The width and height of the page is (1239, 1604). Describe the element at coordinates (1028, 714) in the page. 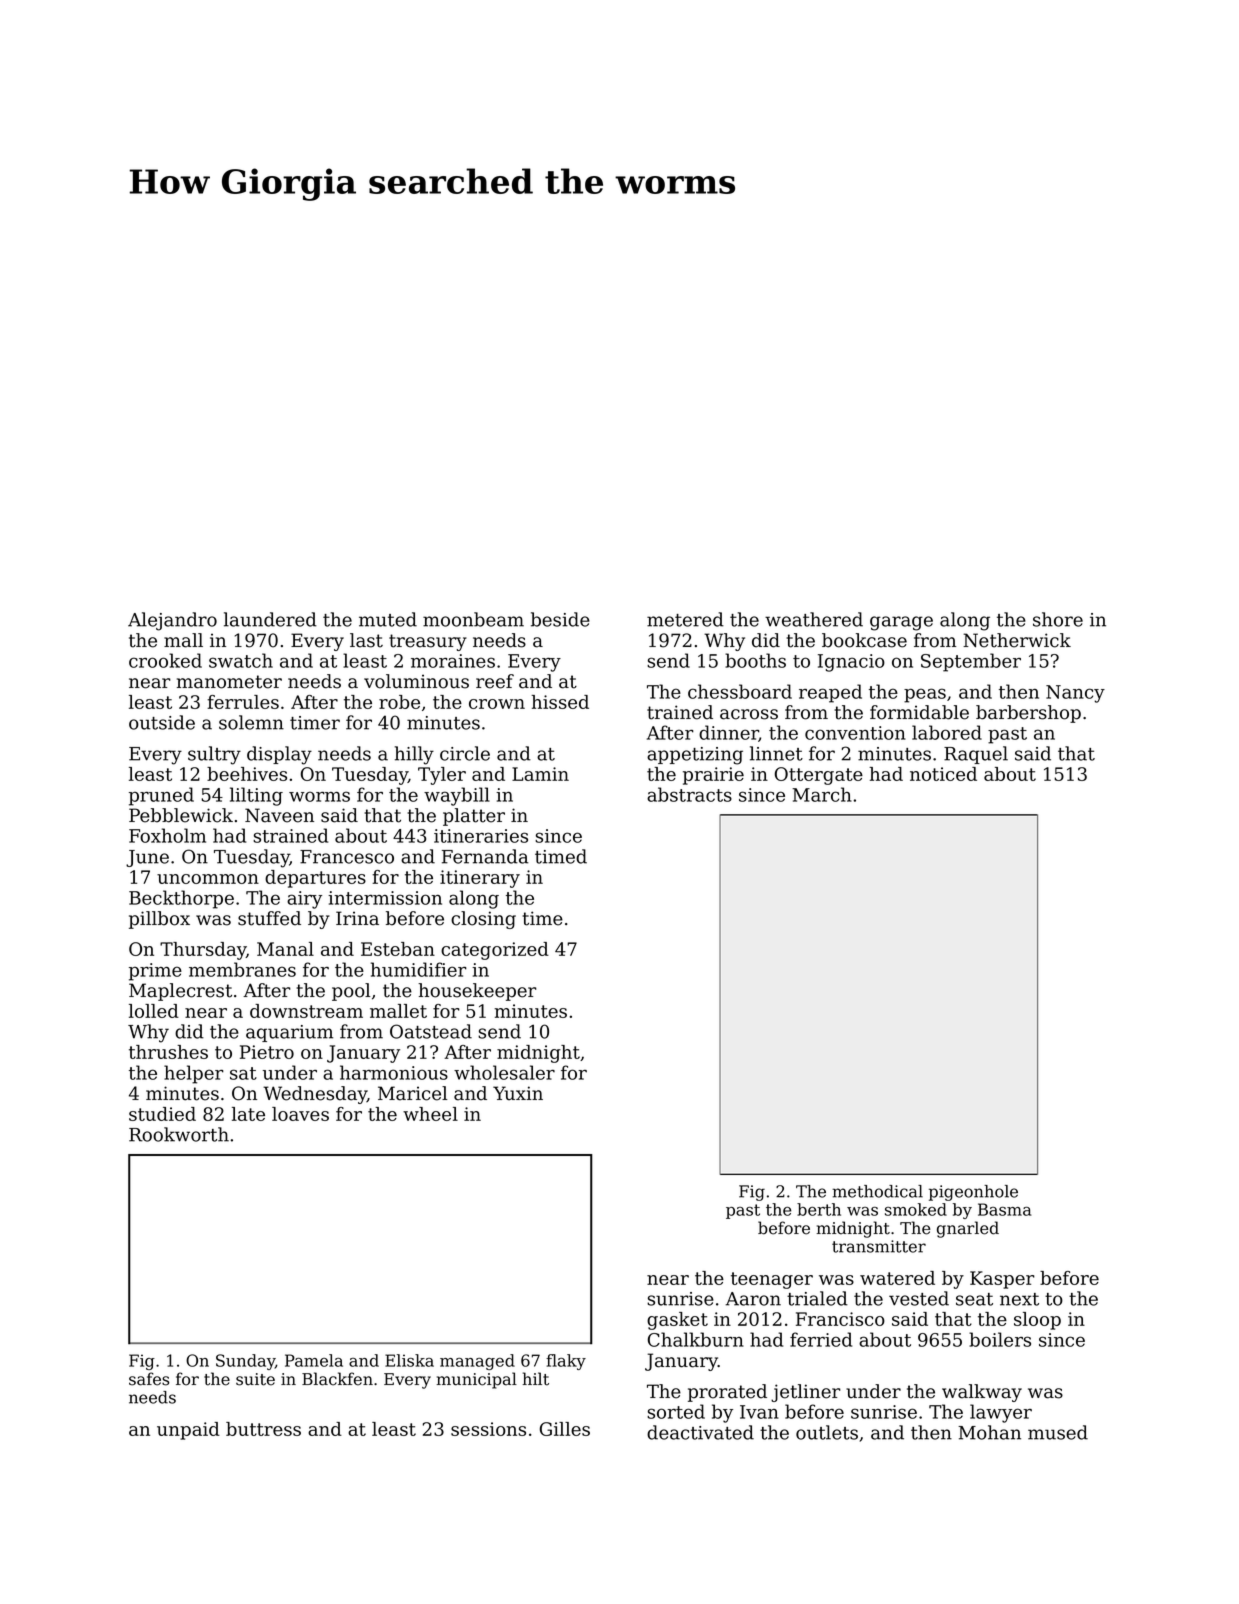

I see `barbershop` at that location.
